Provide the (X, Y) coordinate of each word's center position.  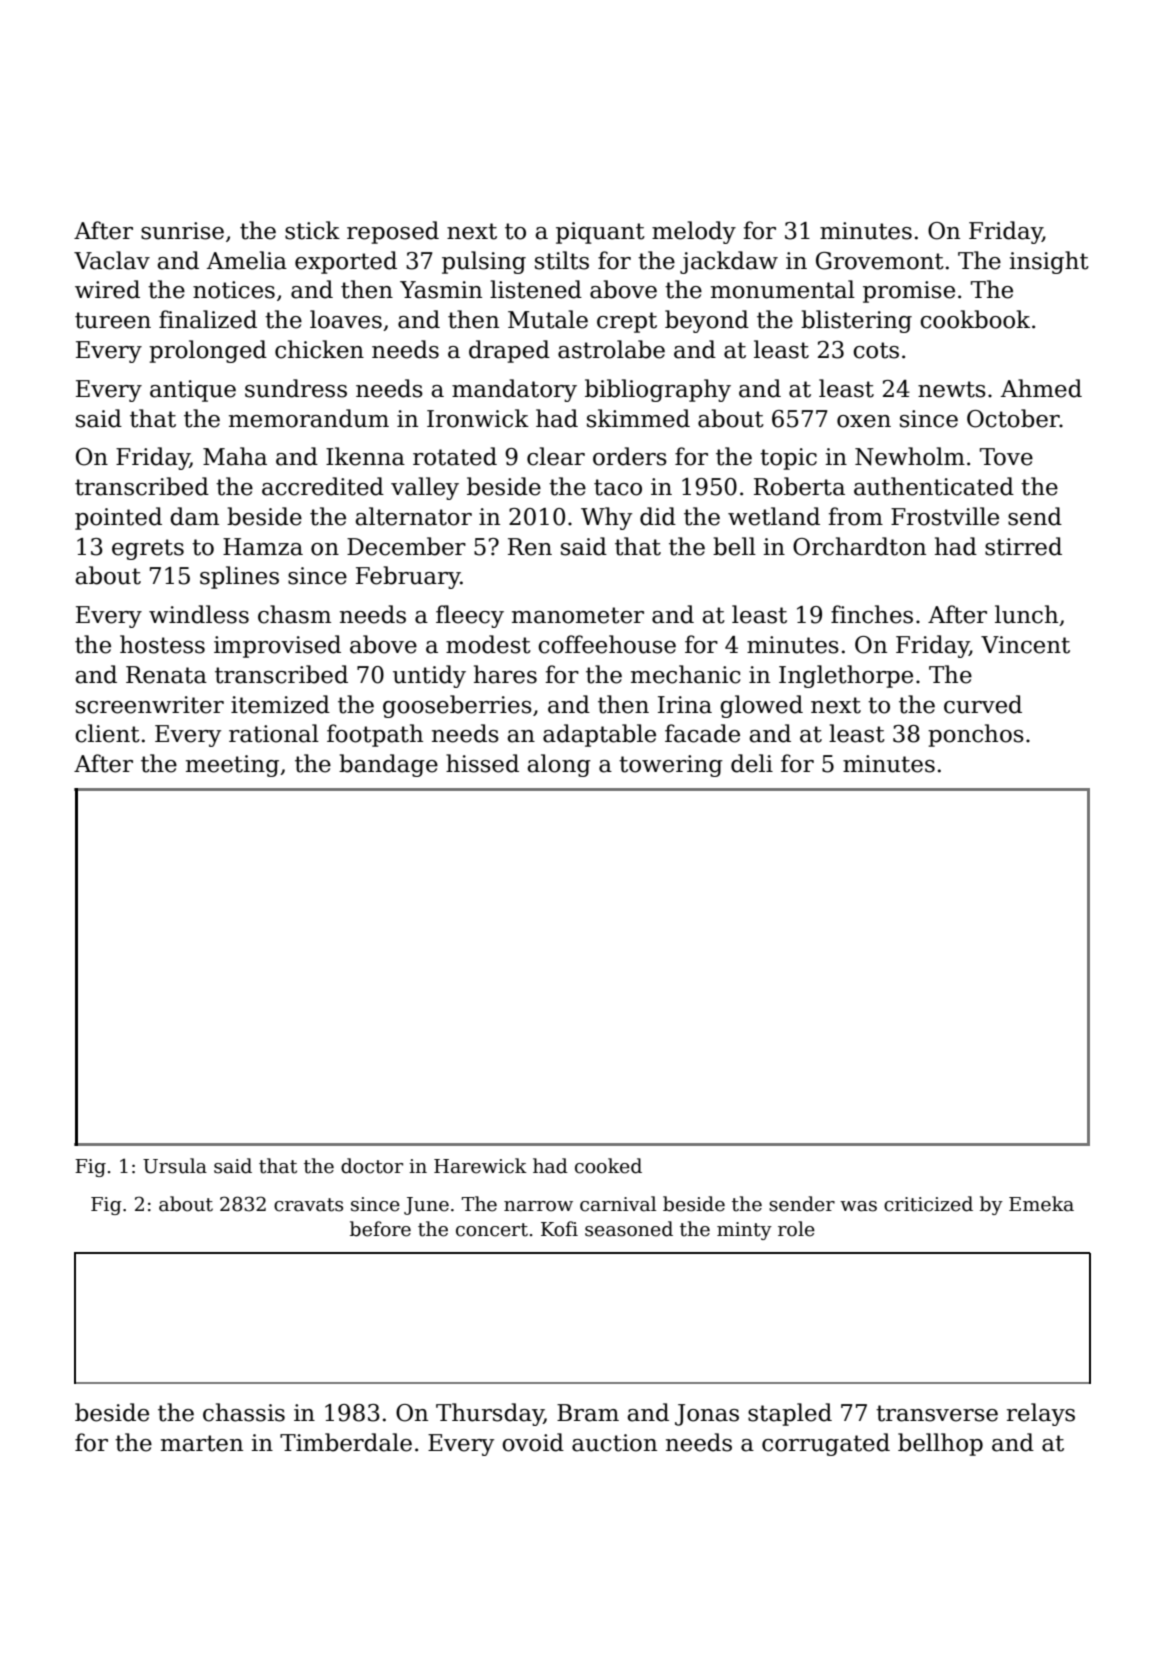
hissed (482, 763)
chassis (244, 1412)
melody (694, 232)
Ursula (175, 1166)
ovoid (533, 1442)
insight (1049, 262)
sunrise (182, 231)
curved (983, 704)
